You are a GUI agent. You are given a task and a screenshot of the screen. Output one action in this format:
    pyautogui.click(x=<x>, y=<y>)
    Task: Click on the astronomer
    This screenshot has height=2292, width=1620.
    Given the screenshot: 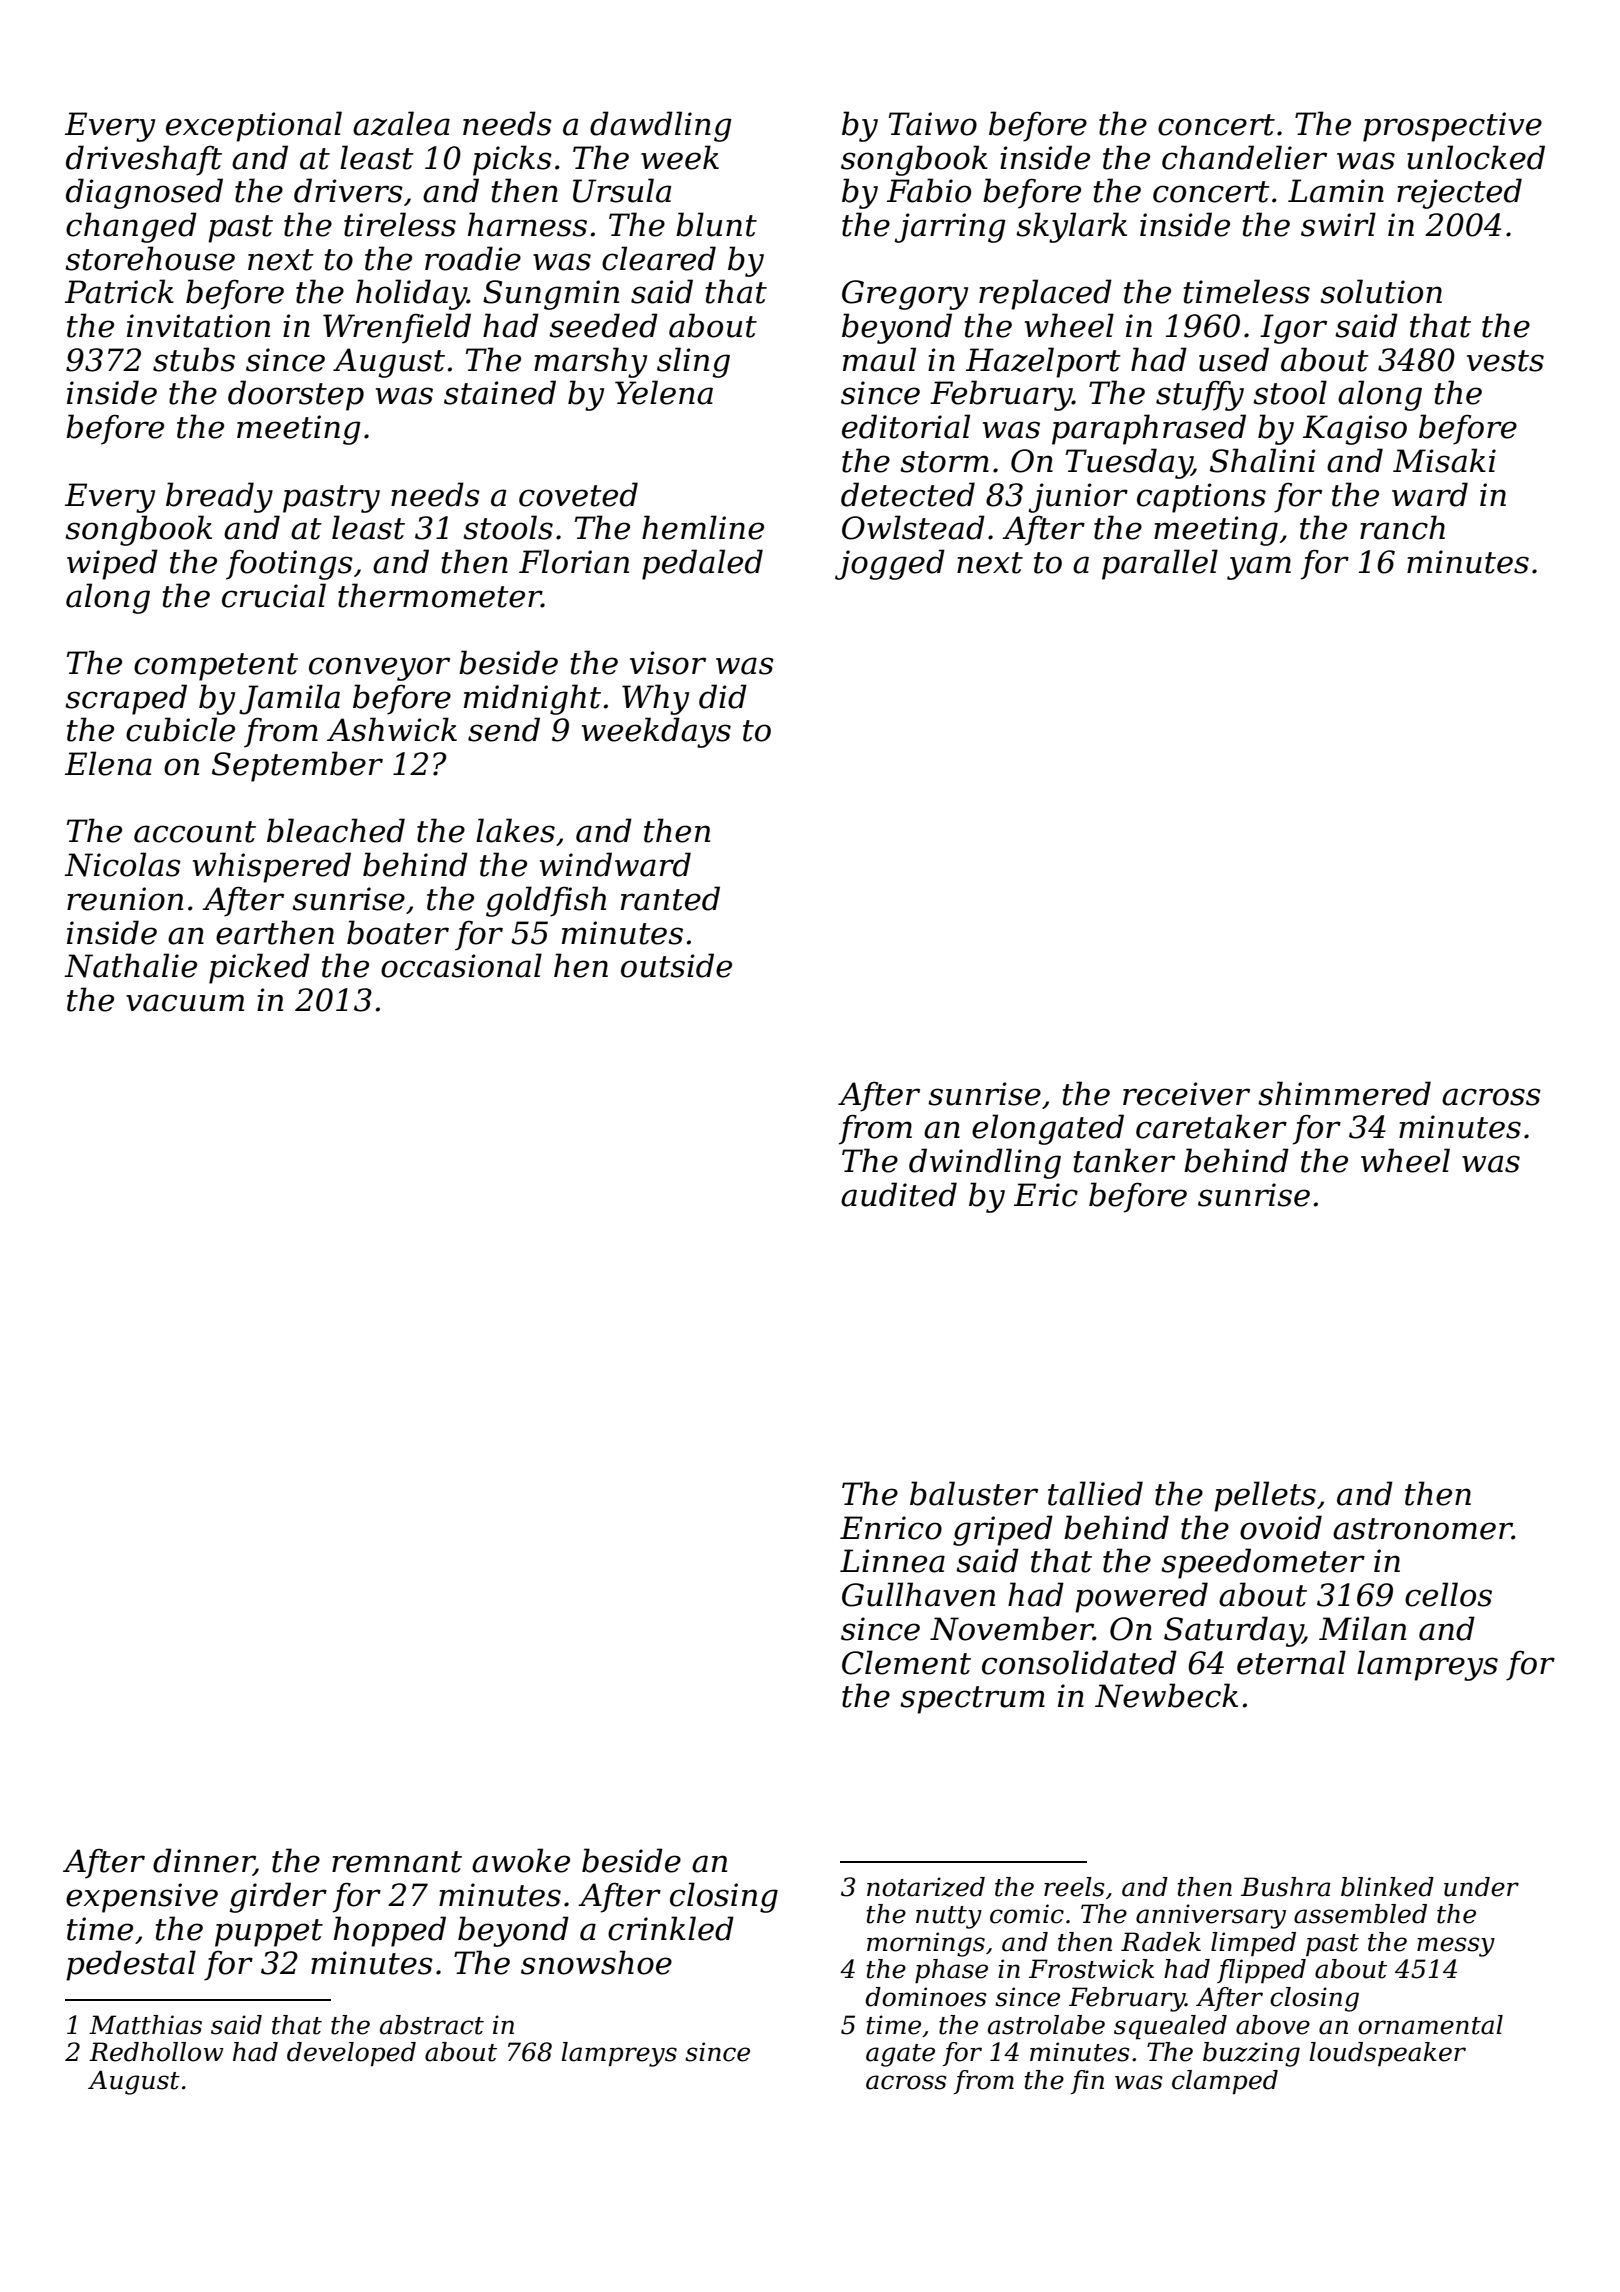 What is the action you would take?
    pyautogui.click(x=1422, y=1529)
